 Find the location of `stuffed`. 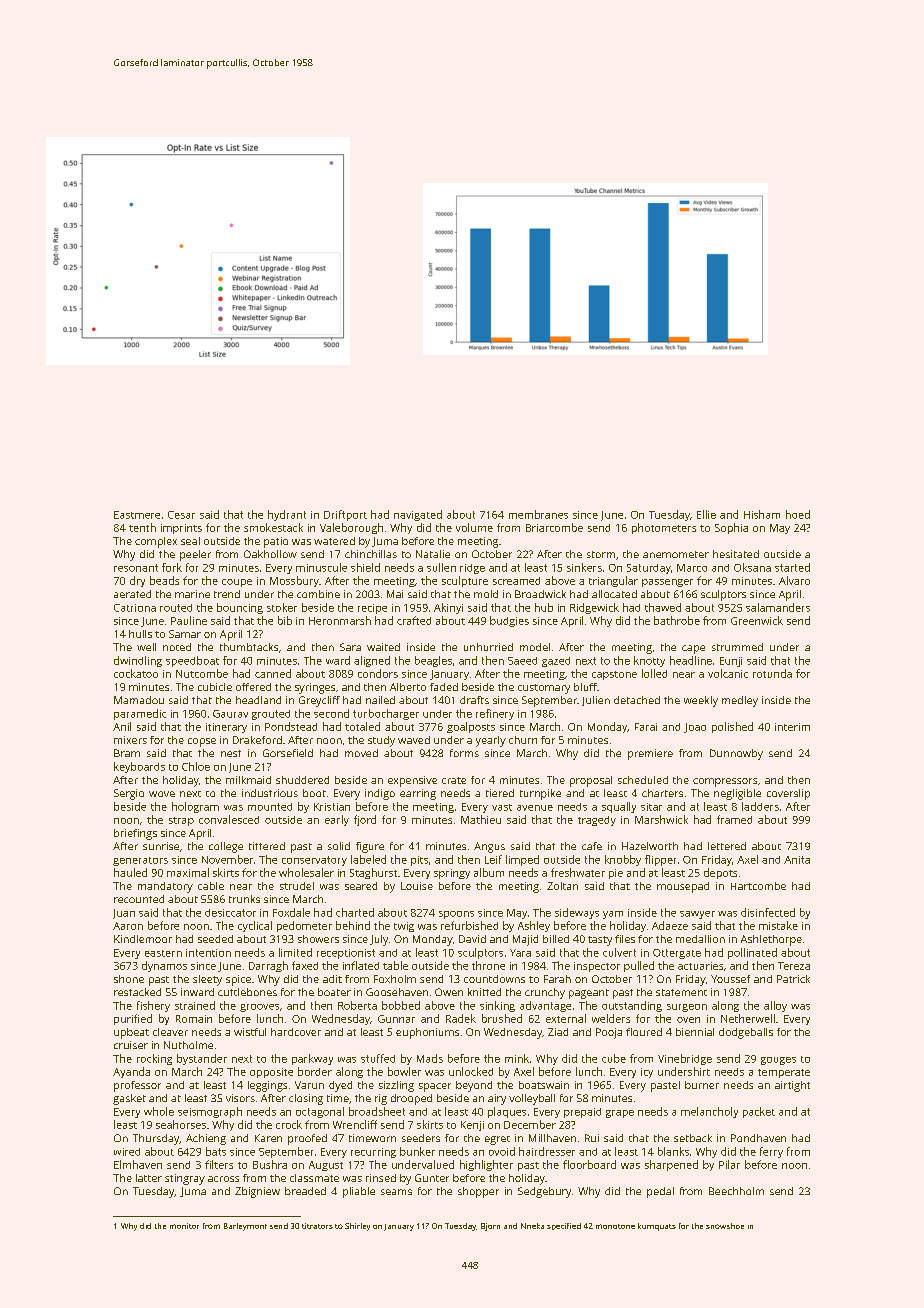

stuffed is located at coordinates (378, 1058).
